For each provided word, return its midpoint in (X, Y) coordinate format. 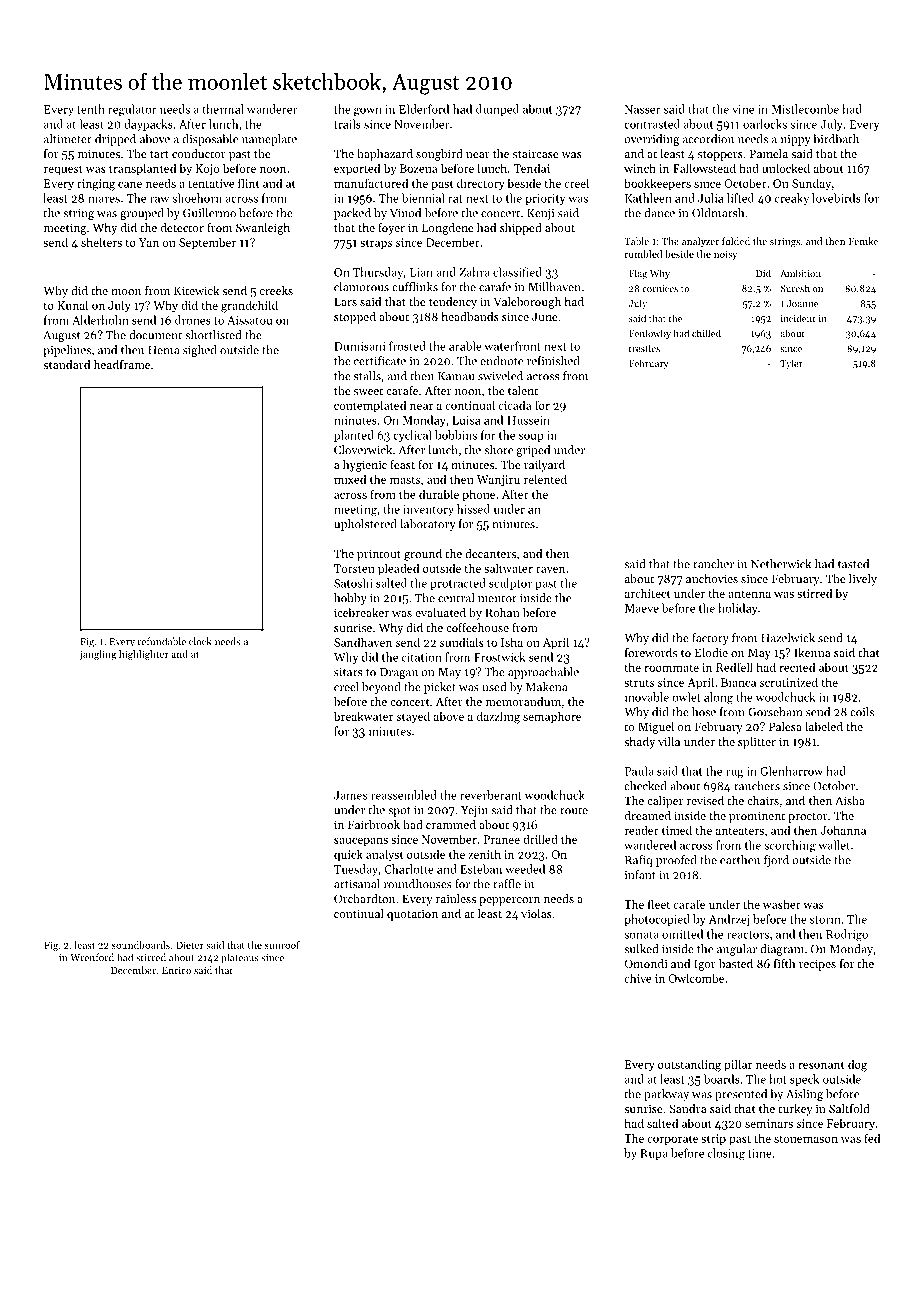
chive (638, 978)
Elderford (424, 109)
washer (782, 904)
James (350, 795)
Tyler (791, 364)
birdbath (836, 139)
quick (348, 855)
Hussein (528, 420)
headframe (122, 364)
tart (159, 154)
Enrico (176, 970)
